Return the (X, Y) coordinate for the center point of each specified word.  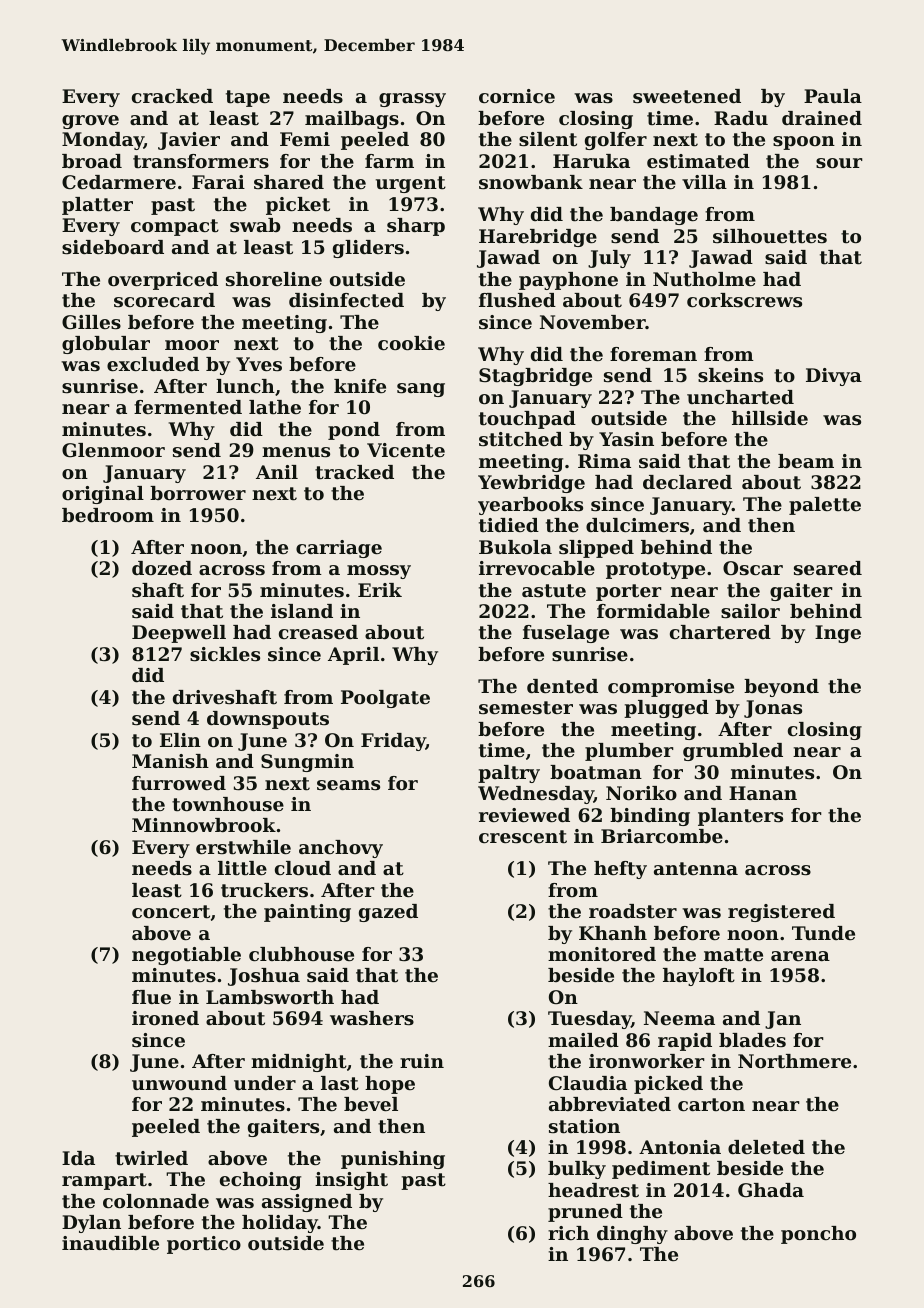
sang (421, 390)
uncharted (740, 397)
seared (828, 568)
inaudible (110, 1243)
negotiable (186, 956)
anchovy (341, 849)
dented (562, 686)
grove (90, 122)
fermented (188, 407)
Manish (170, 761)
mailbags (352, 120)
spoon (804, 143)
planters (740, 817)
